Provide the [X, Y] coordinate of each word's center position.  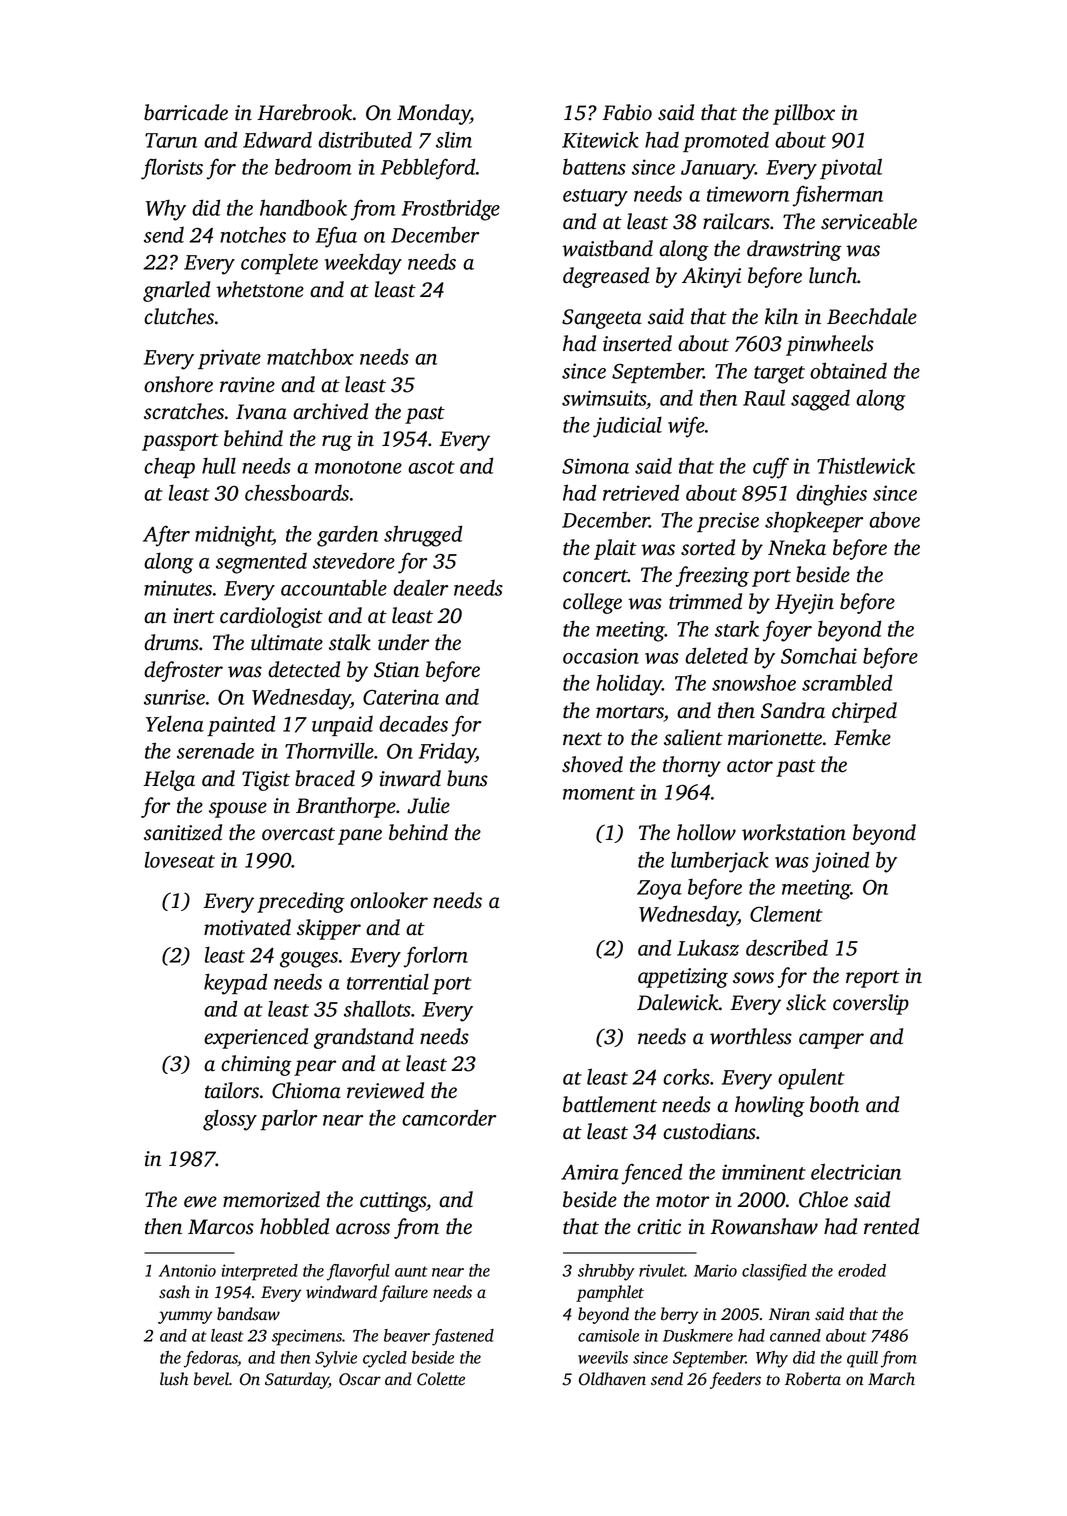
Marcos [221, 1227]
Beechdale [872, 316]
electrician [856, 1171]
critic [659, 1227]
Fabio [627, 112]
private [229, 359]
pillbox [804, 114]
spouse [238, 810]
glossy [230, 1120]
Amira [590, 1172]
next [582, 739]
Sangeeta [602, 319]
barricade [186, 112]
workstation [794, 832]
